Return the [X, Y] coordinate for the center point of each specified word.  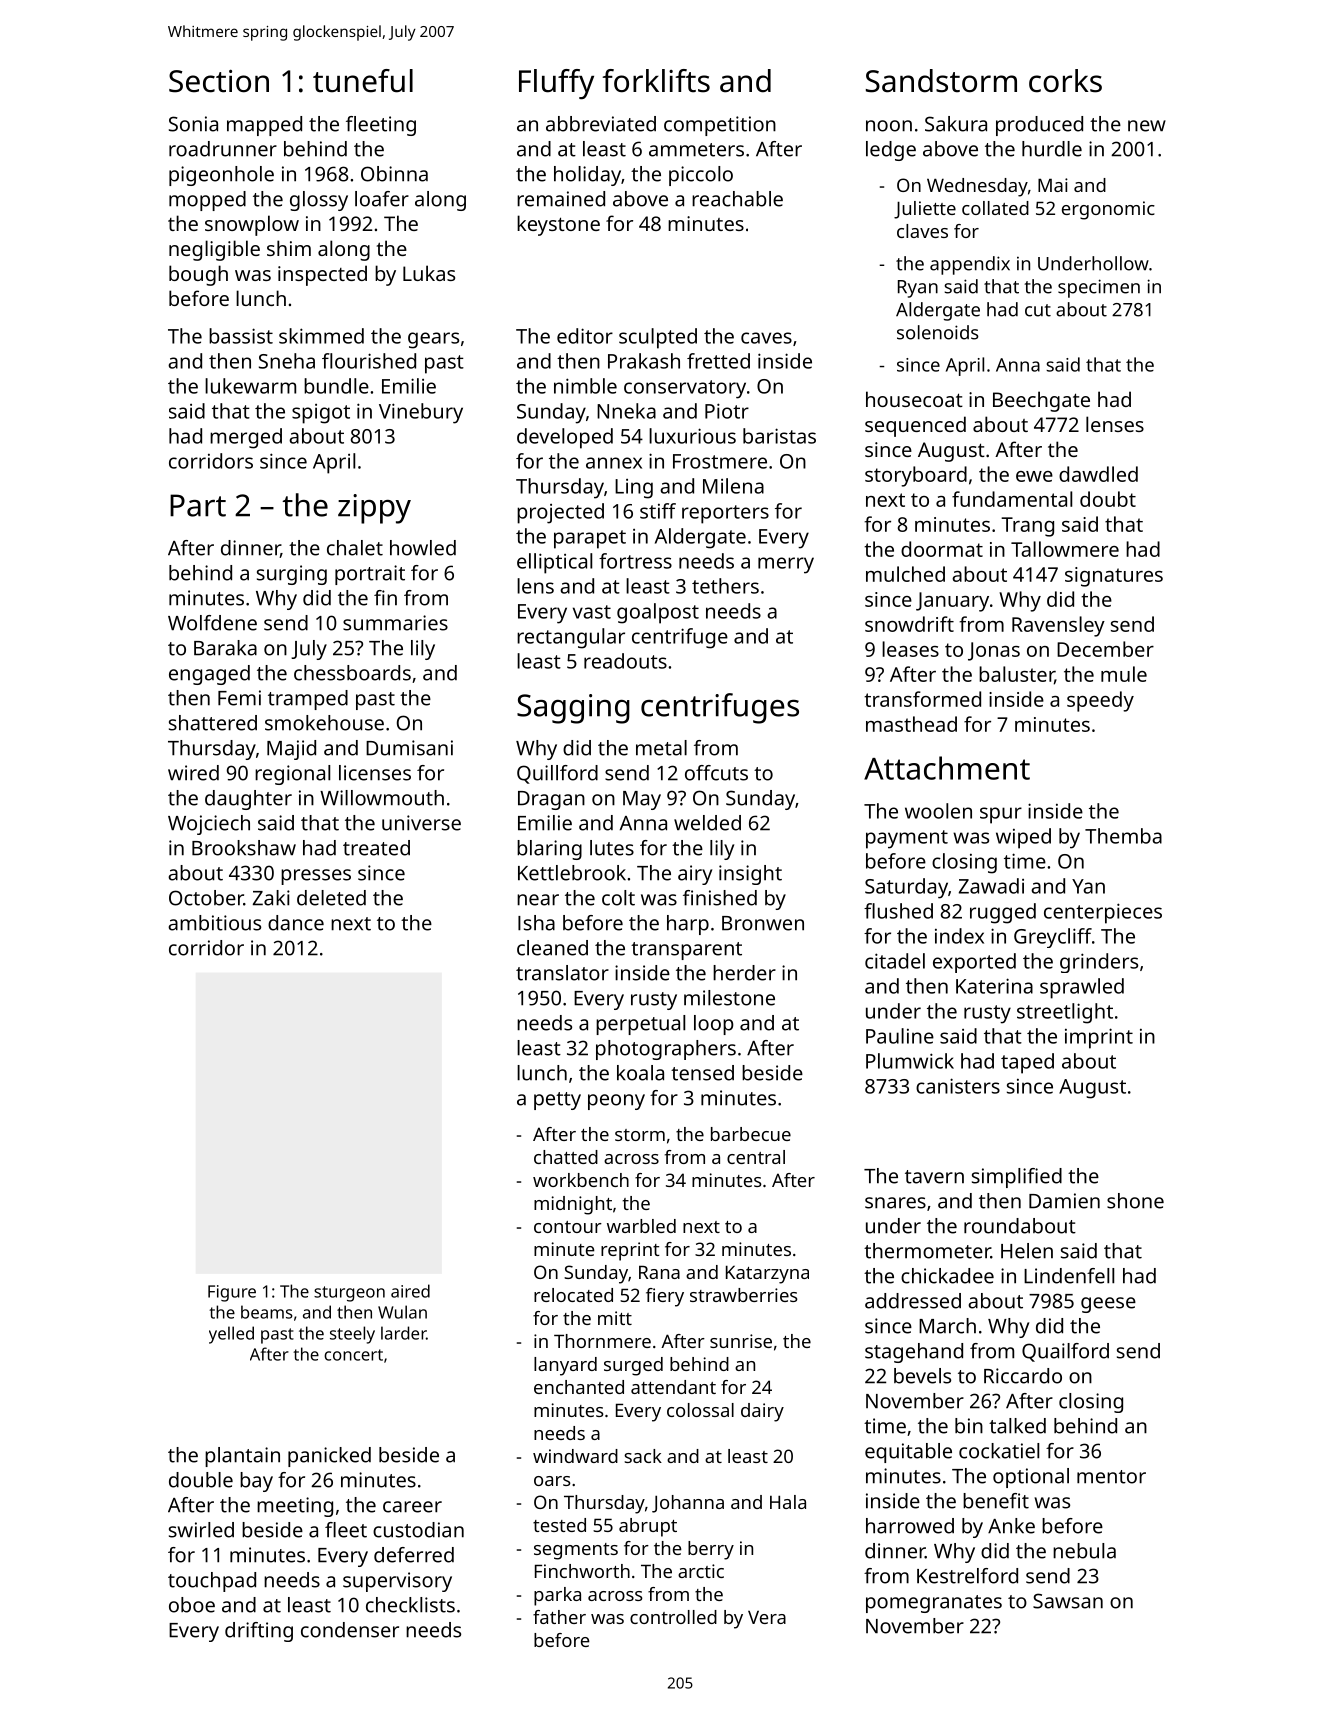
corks [1065, 81]
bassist [241, 336]
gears [433, 340]
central [756, 1157]
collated [995, 208]
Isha [536, 923]
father [559, 1617]
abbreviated [601, 124]
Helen [1027, 1251]
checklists [410, 1605]
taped [1027, 1063]
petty [557, 1101]
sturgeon [349, 1294]
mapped [264, 126]
